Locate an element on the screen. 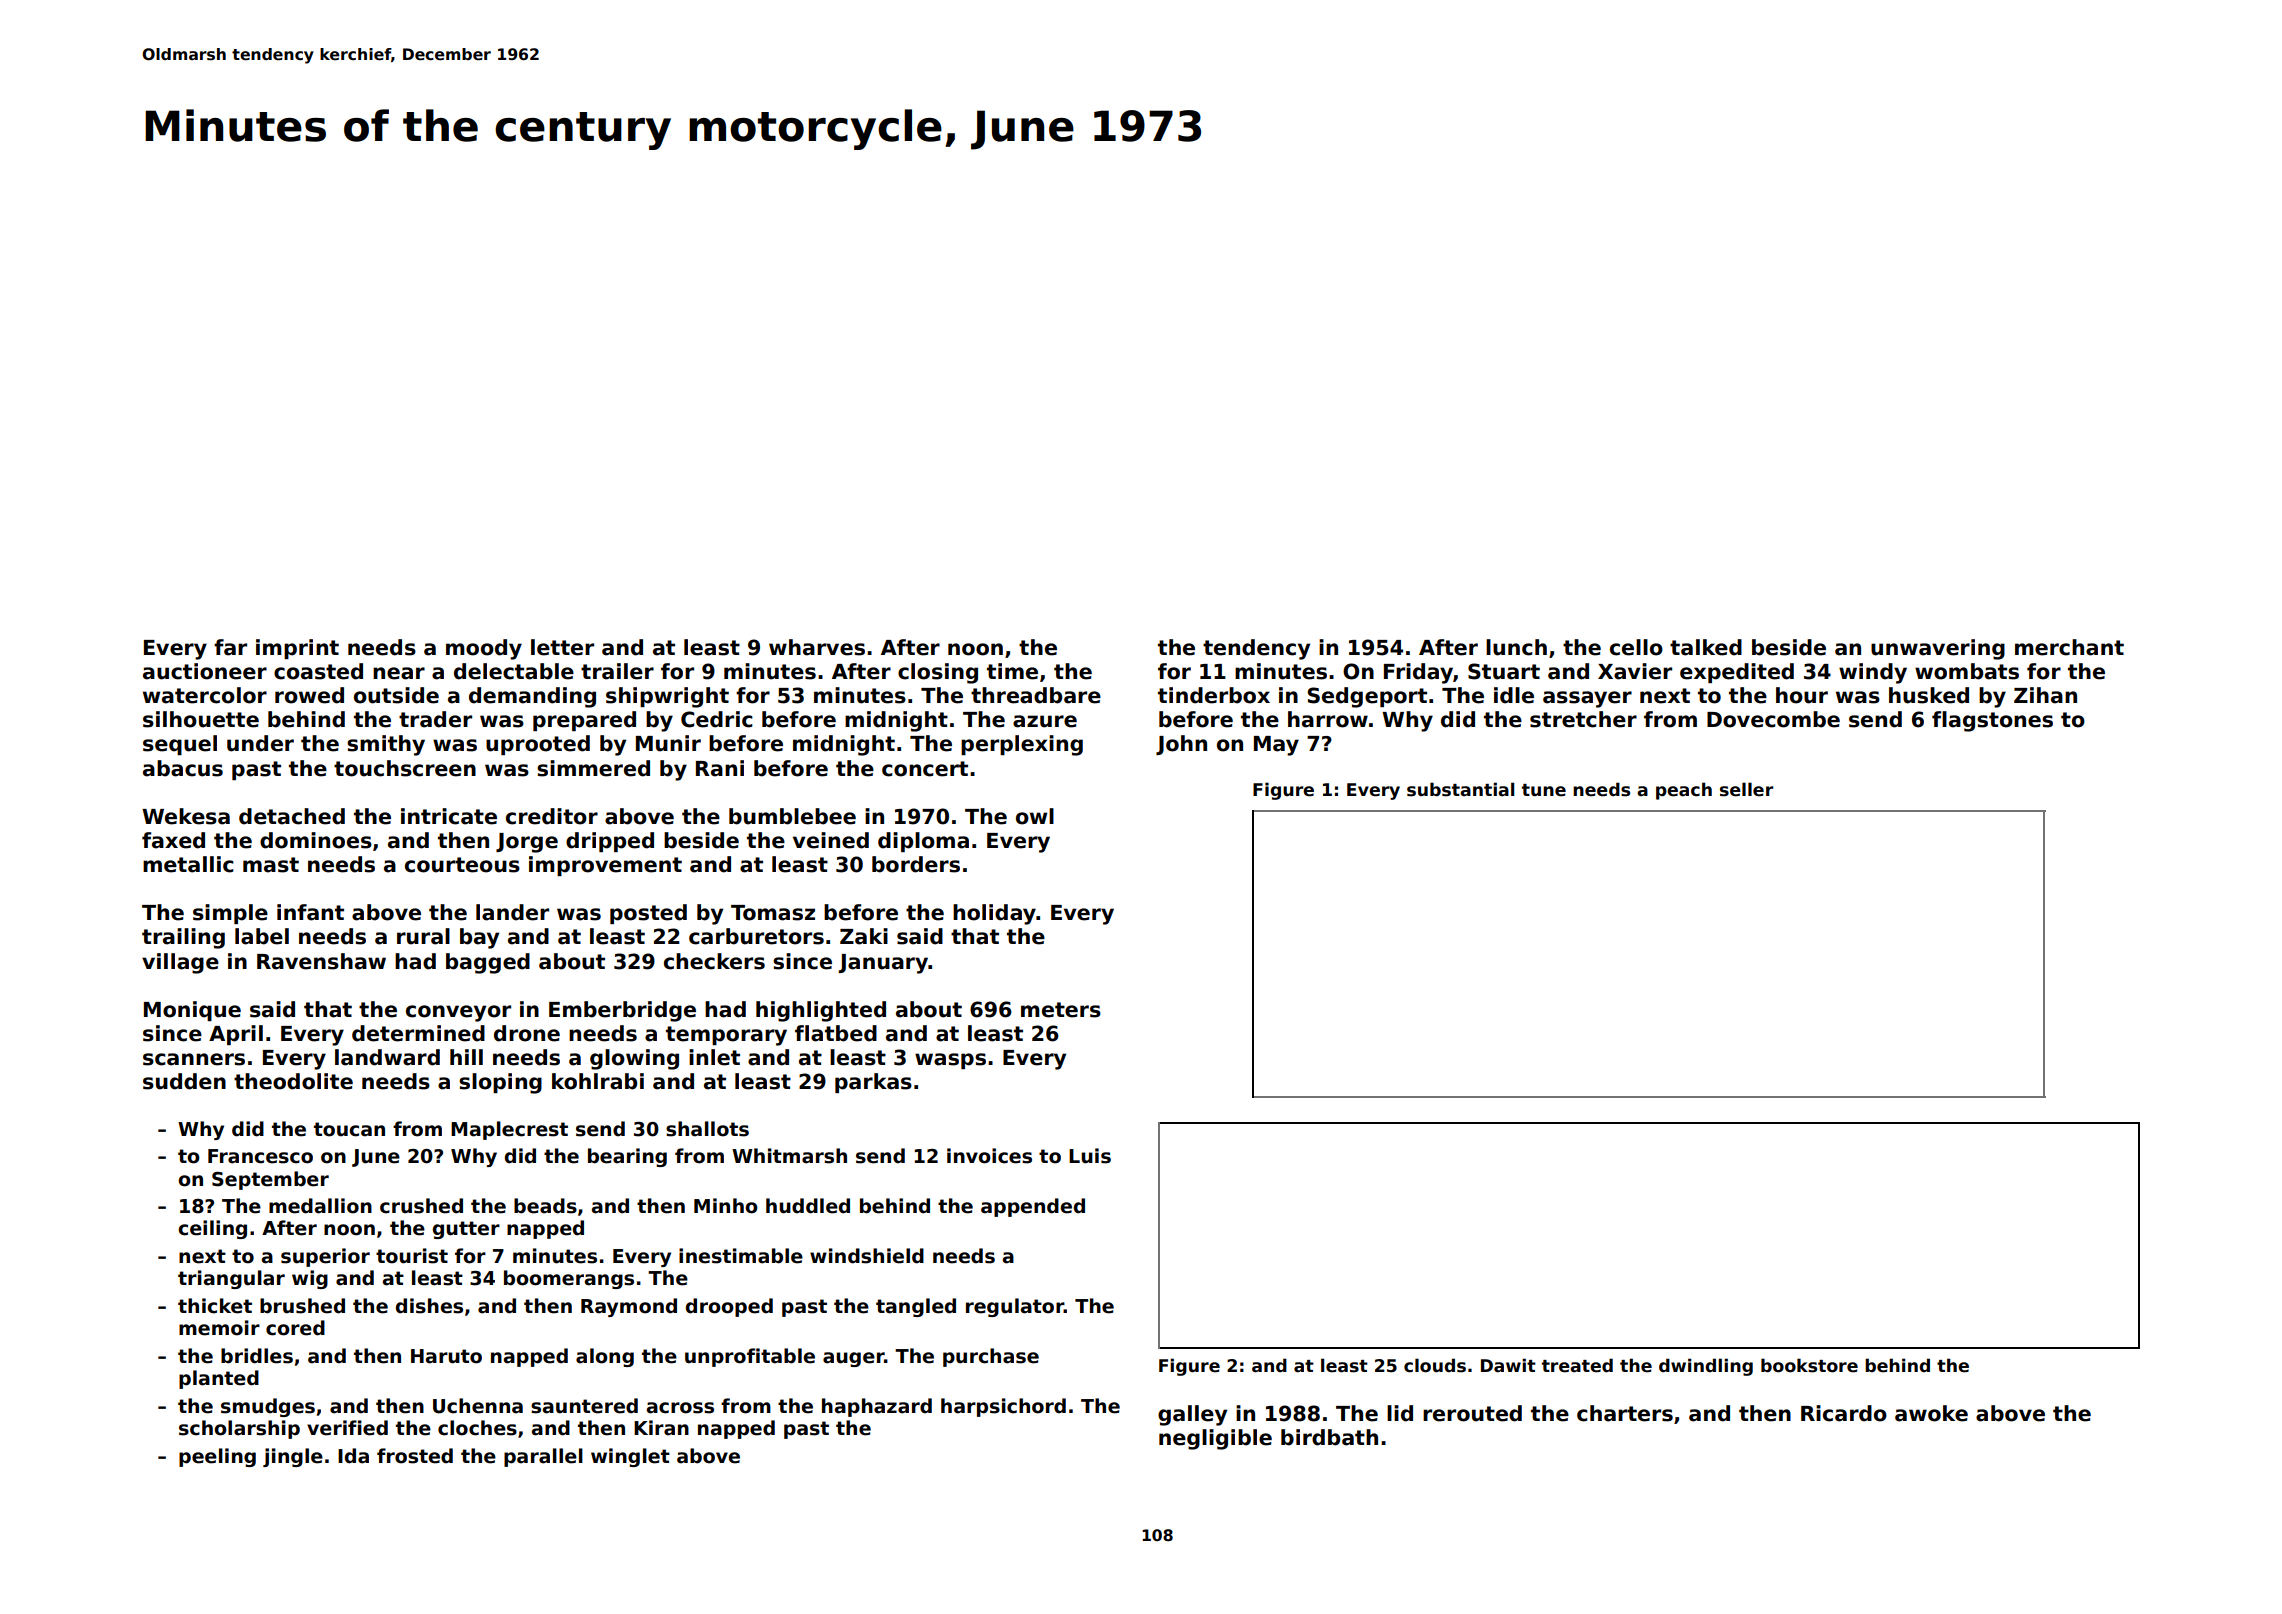 Image resolution: width=2282 pixels, height=1614 pixels. peeling is located at coordinates (217, 1457).
